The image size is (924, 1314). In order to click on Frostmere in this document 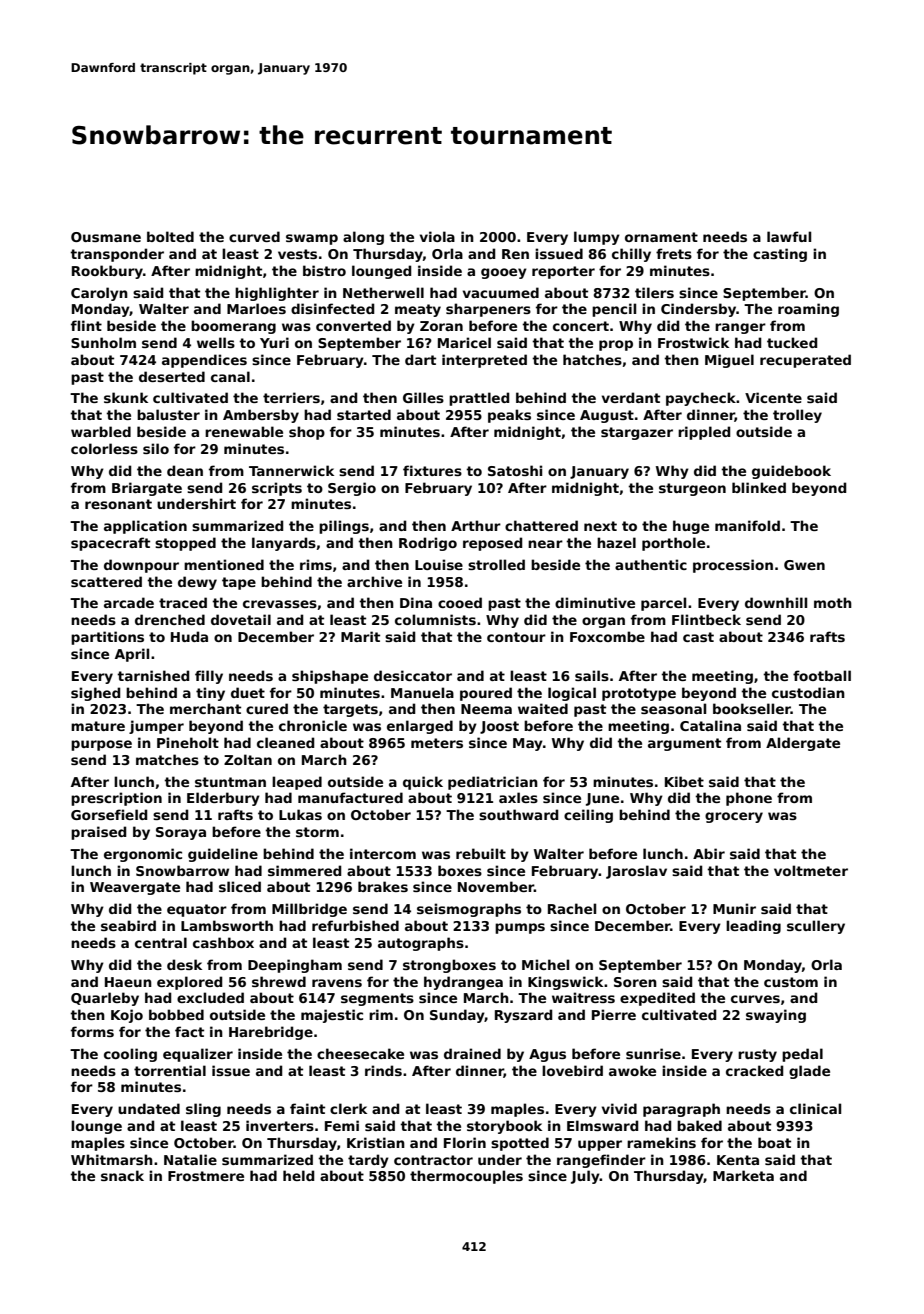, I will do `click(206, 1176)`.
